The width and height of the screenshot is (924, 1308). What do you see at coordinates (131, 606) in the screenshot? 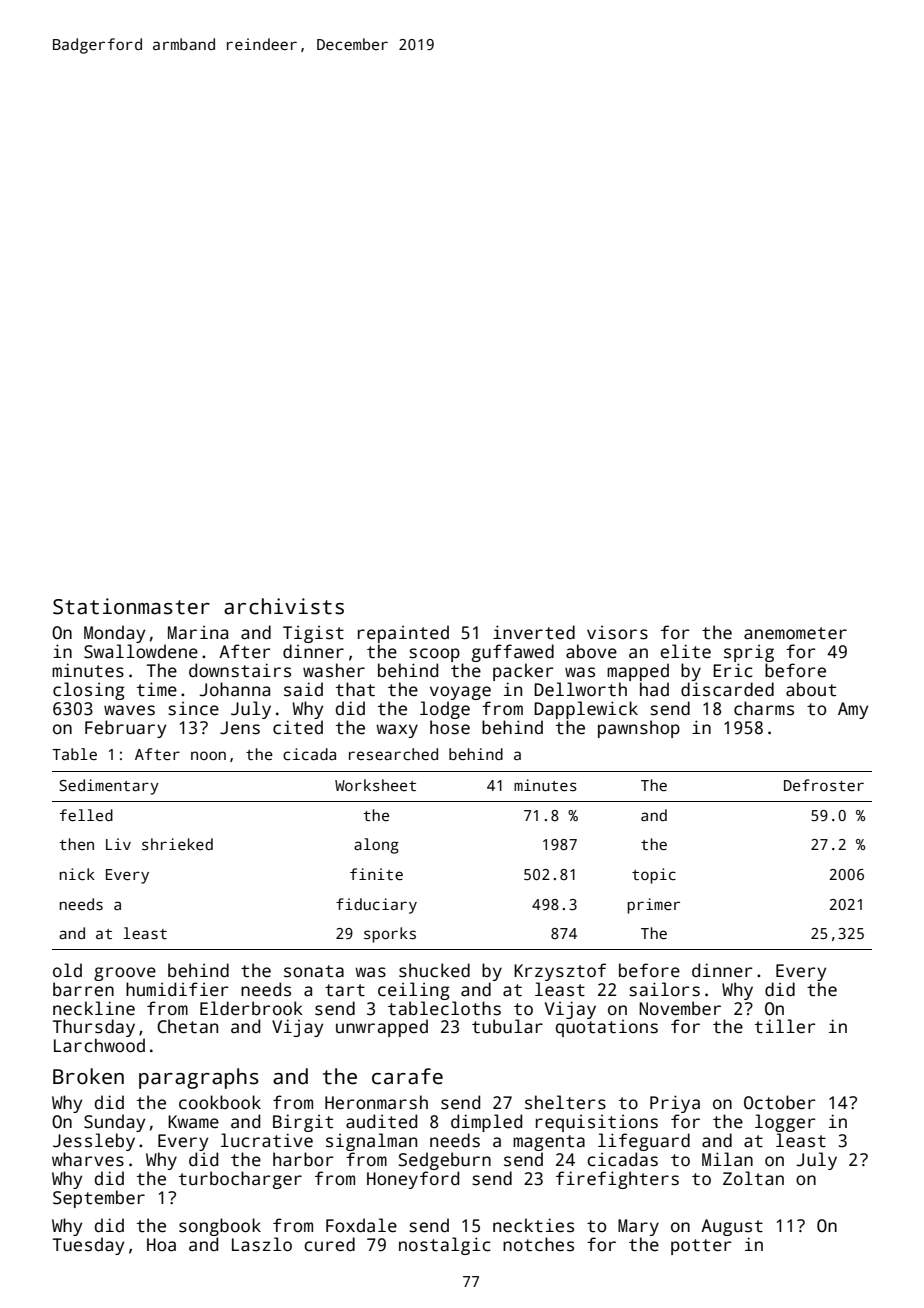
I see `Stationmaster` at bounding box center [131, 606].
